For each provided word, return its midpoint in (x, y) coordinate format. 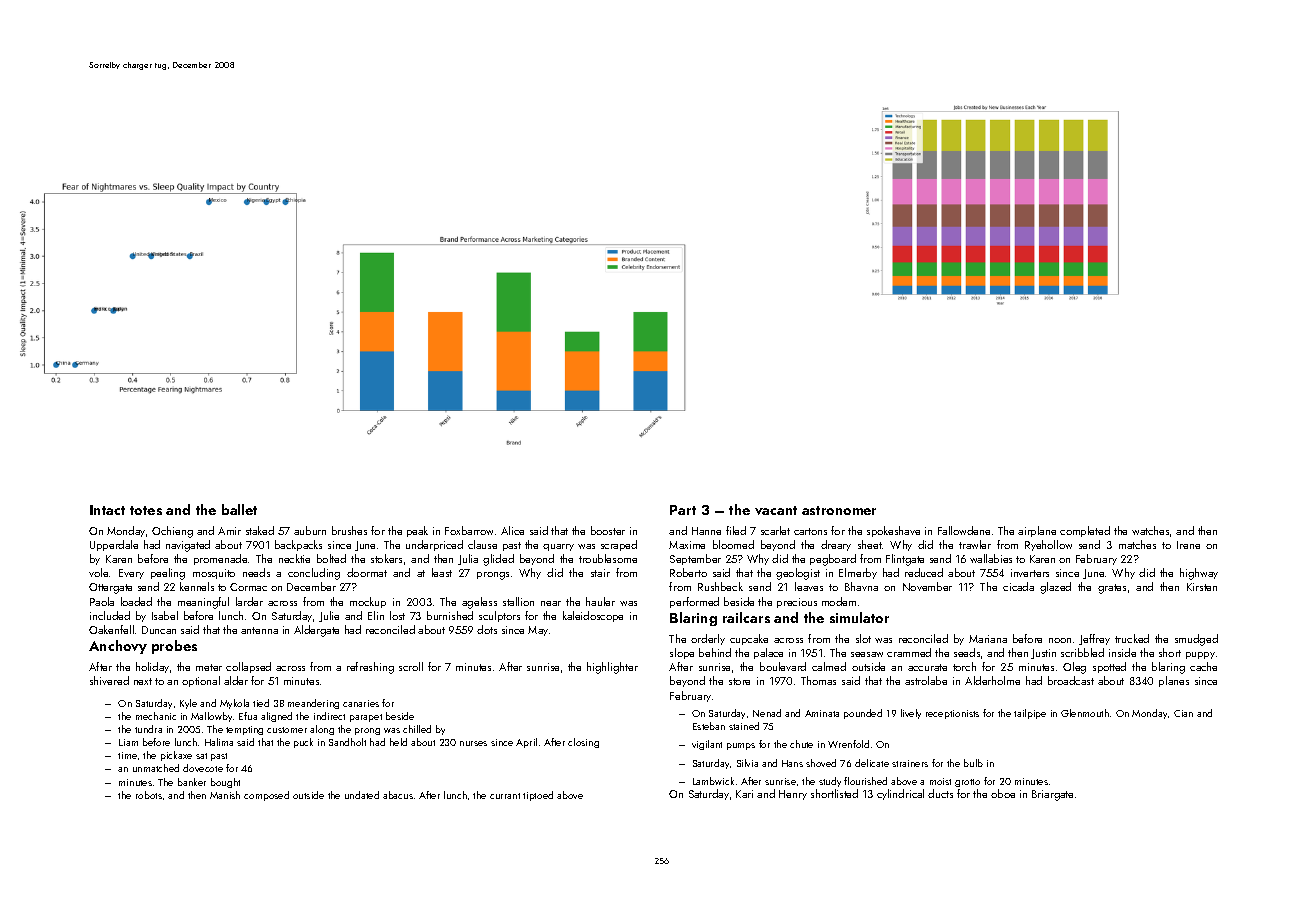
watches (1150, 530)
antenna (259, 630)
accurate (927, 667)
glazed (1055, 588)
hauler (600, 601)
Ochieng (172, 532)
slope (682, 653)
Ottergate (110, 588)
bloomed (733, 544)
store (739, 681)
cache (1203, 666)
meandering (313, 704)
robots (149, 795)
